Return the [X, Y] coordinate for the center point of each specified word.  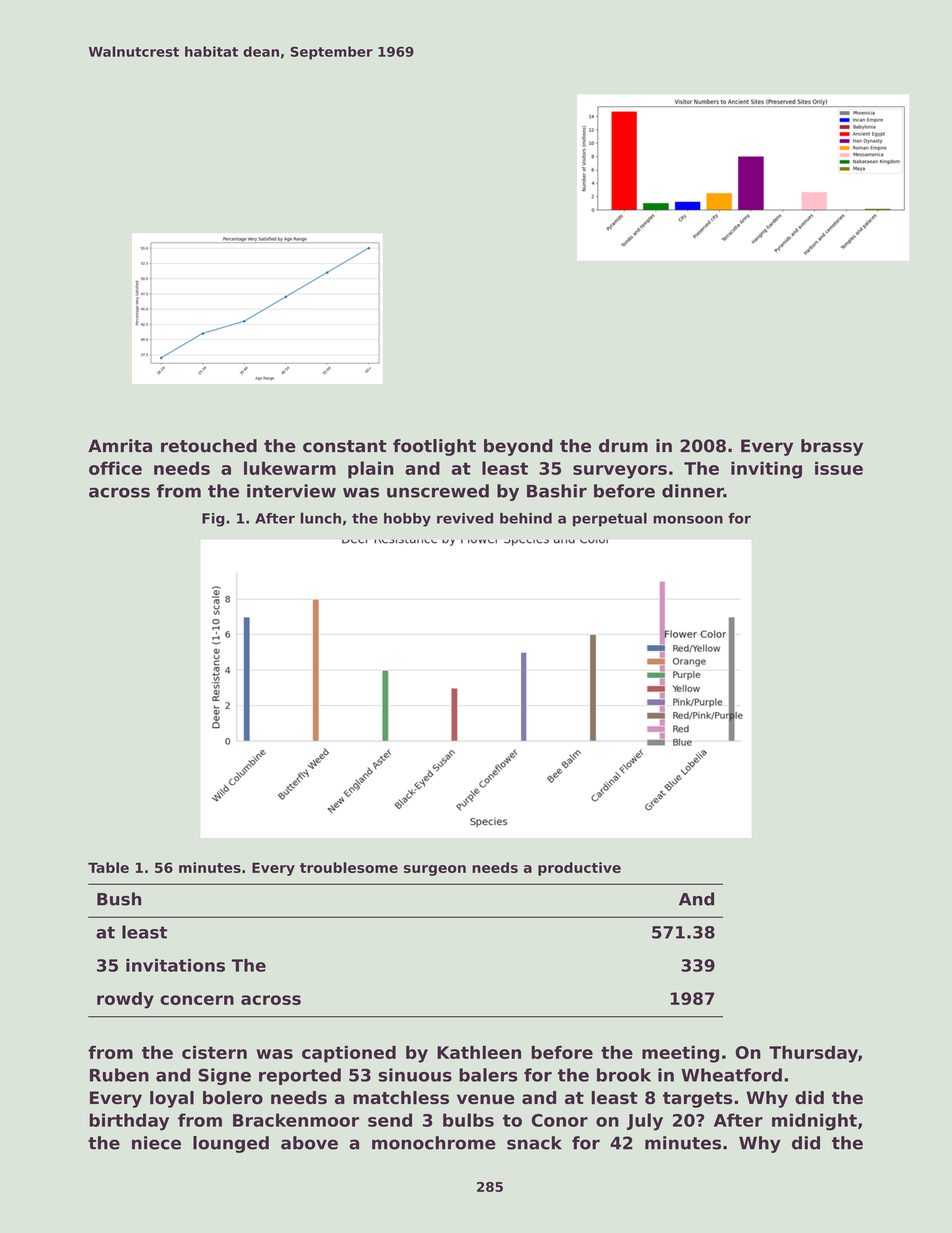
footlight [434, 447]
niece [156, 1143]
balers [488, 1075]
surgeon [435, 870]
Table [108, 867]
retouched [209, 446]
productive [579, 869]
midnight [814, 1122]
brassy [832, 447]
